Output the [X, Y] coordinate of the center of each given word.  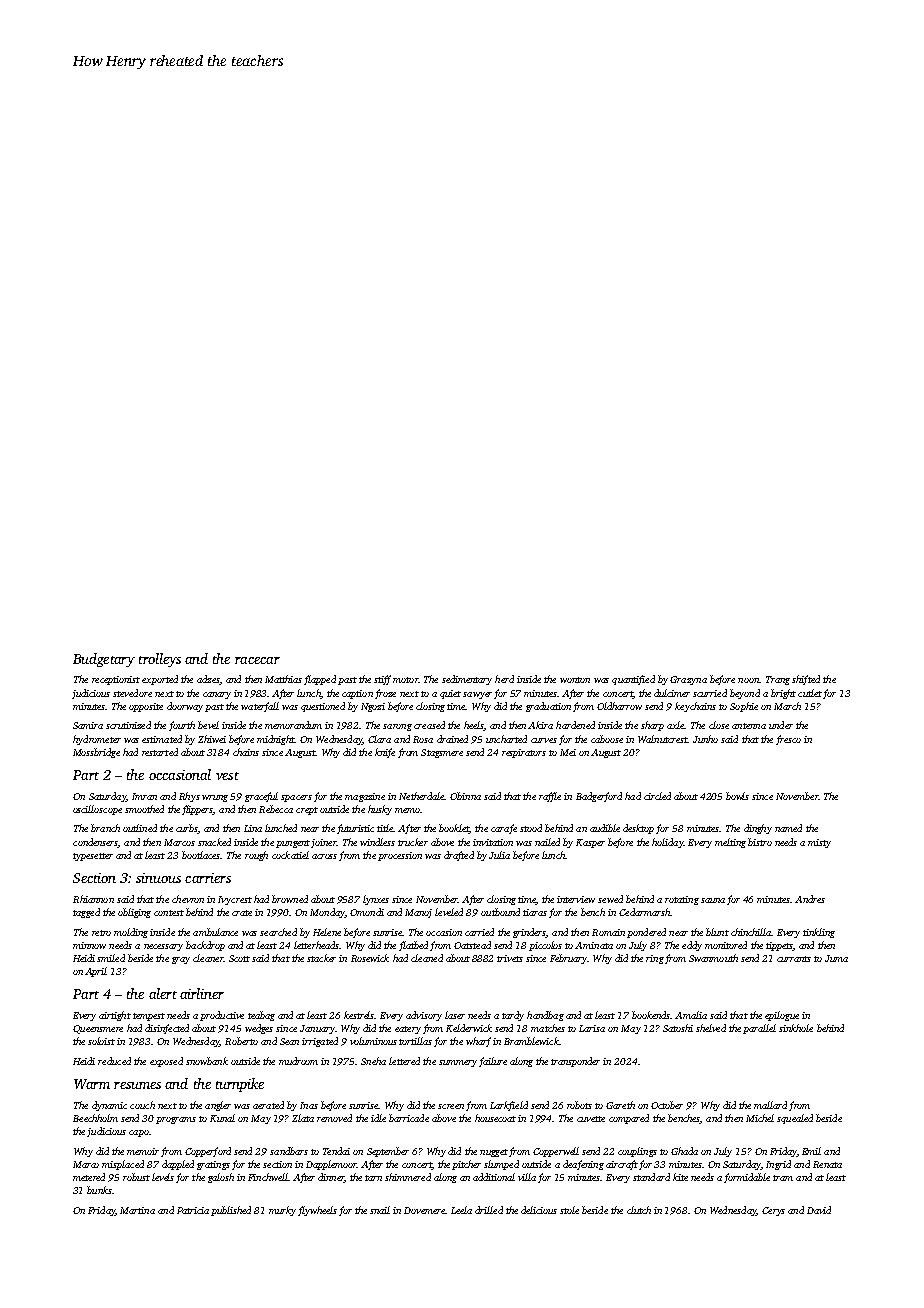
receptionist [116, 680]
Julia [499, 855]
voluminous [373, 1041]
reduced [114, 1061]
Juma [836, 958]
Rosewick [370, 958]
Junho [705, 739]
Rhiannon [93, 899]
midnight [275, 740]
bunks [99, 1190]
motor [405, 680]
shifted [806, 680]
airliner [202, 993]
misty [819, 843]
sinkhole [796, 1028]
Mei [568, 752]
